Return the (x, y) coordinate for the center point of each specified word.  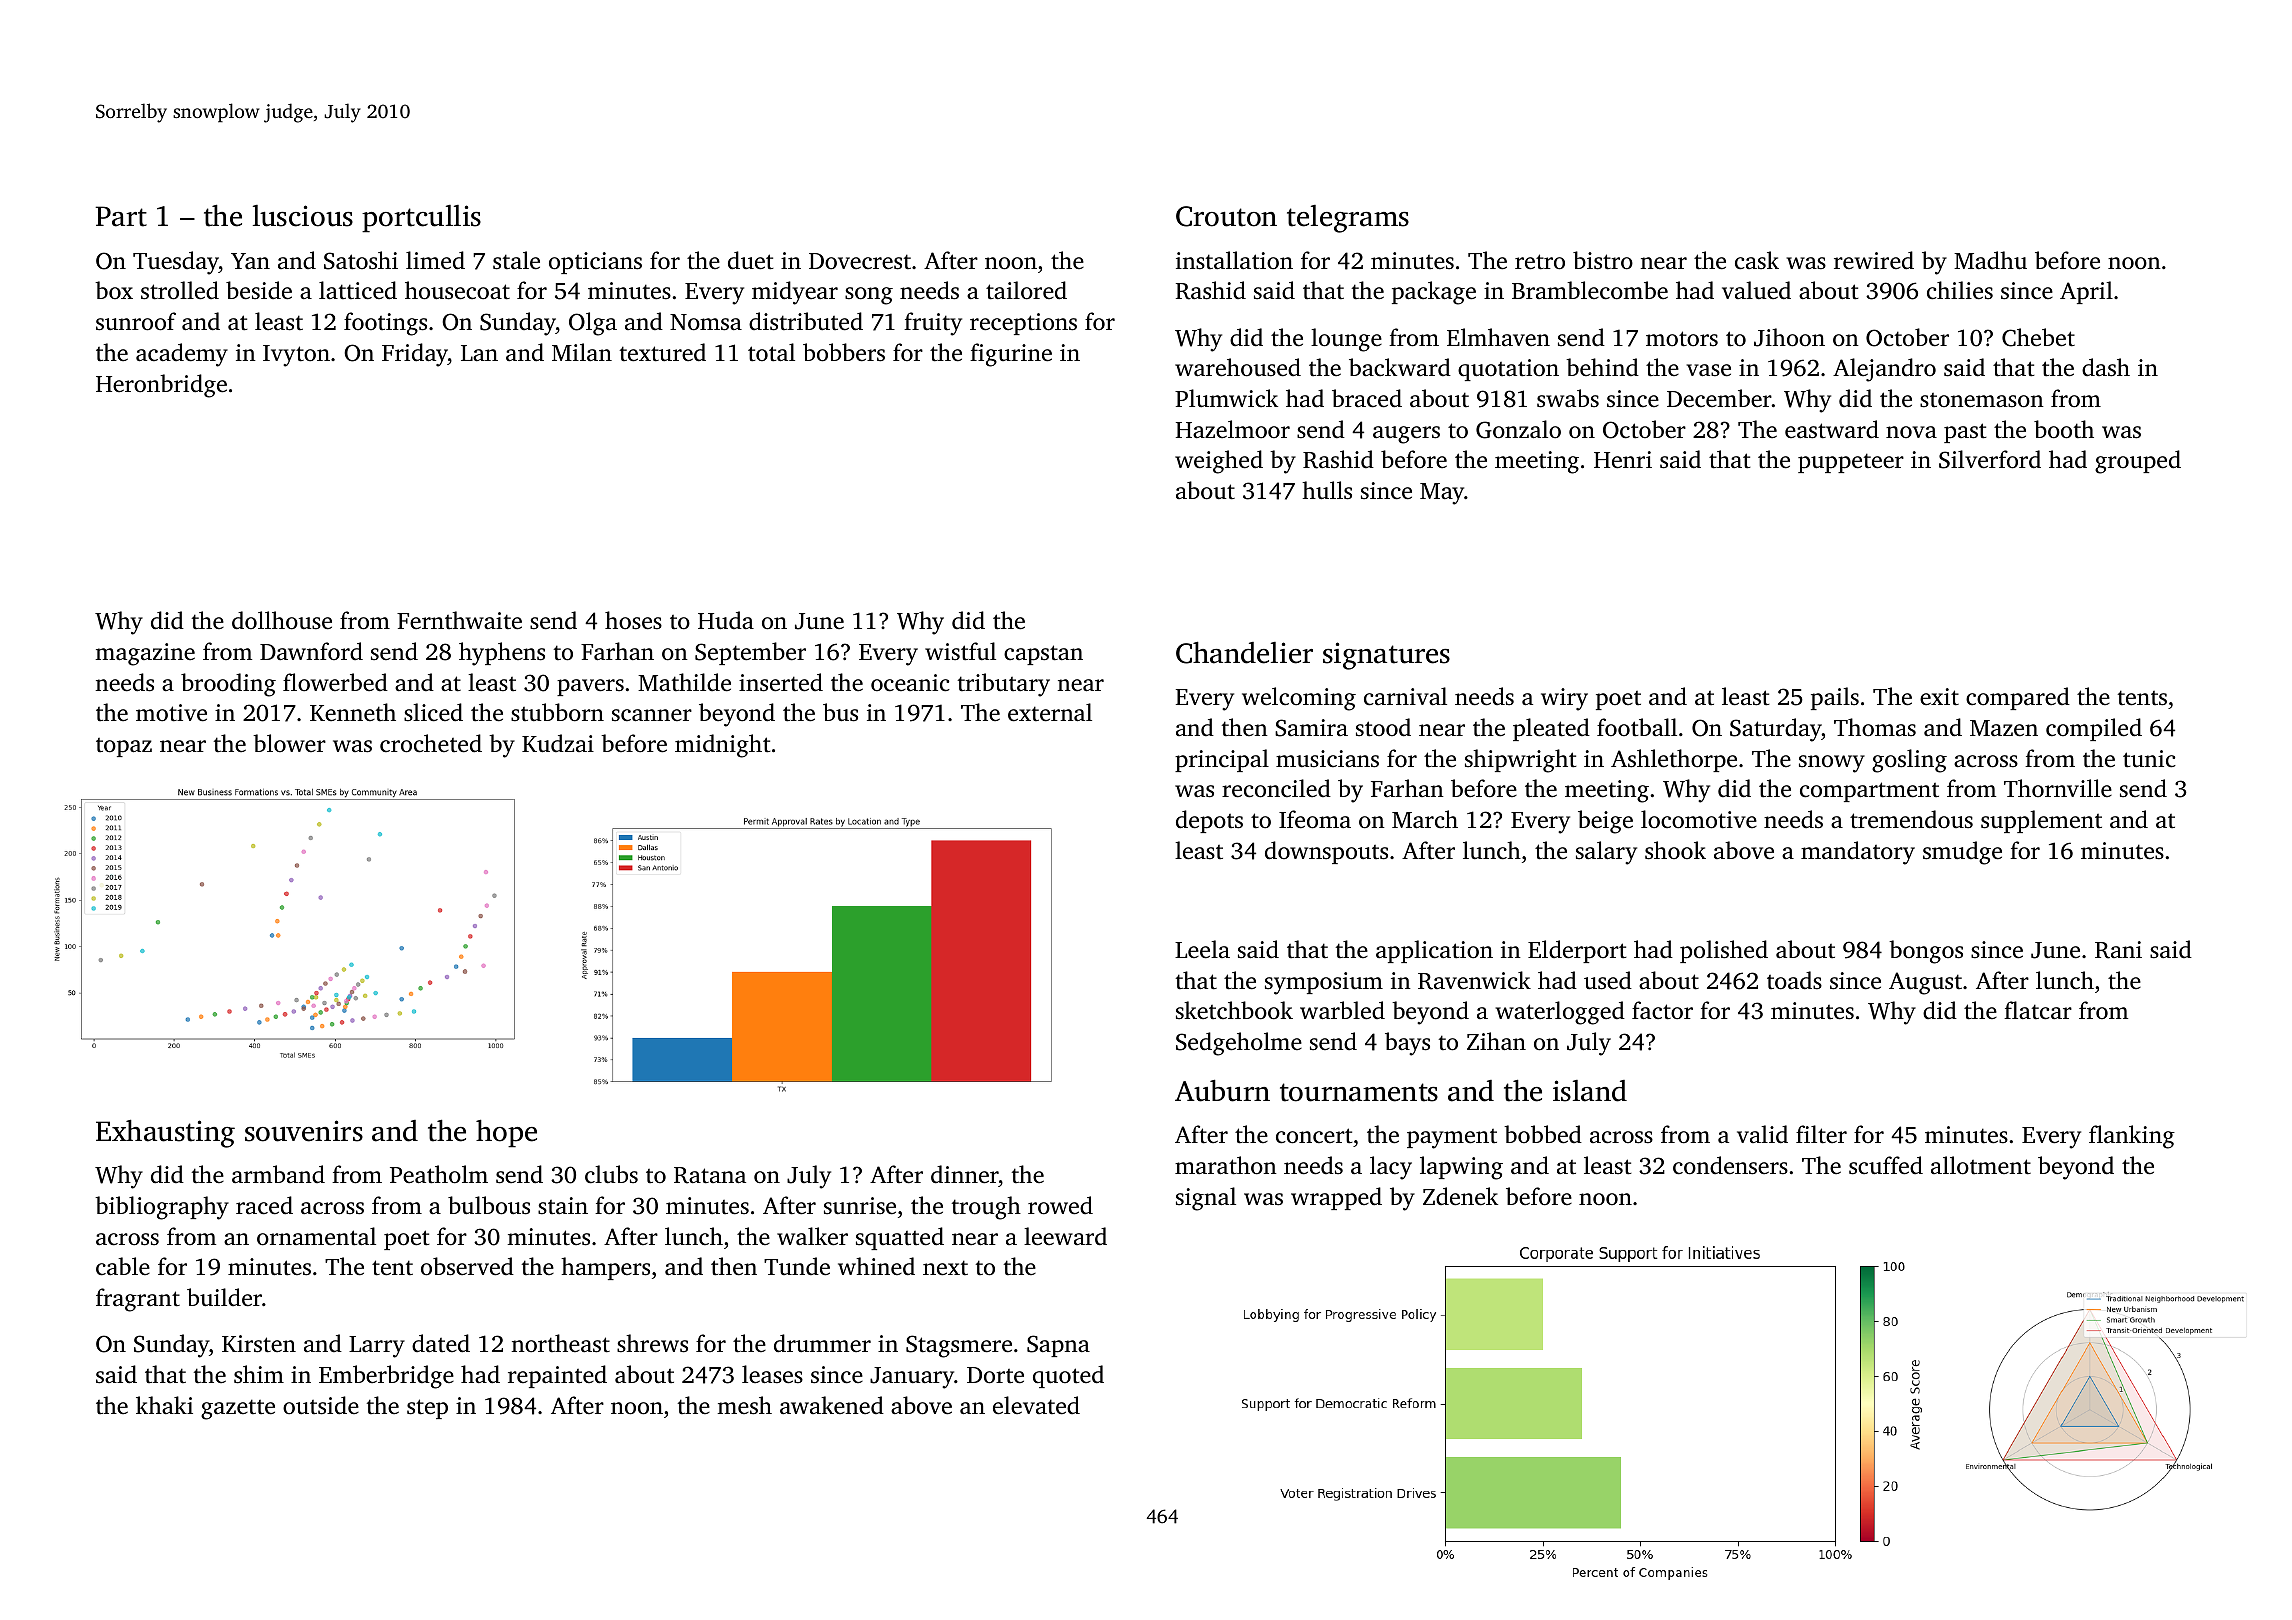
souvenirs (304, 1131)
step (427, 1409)
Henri (1623, 460)
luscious (303, 216)
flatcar (2038, 1010)
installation (1234, 260)
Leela (1202, 949)
